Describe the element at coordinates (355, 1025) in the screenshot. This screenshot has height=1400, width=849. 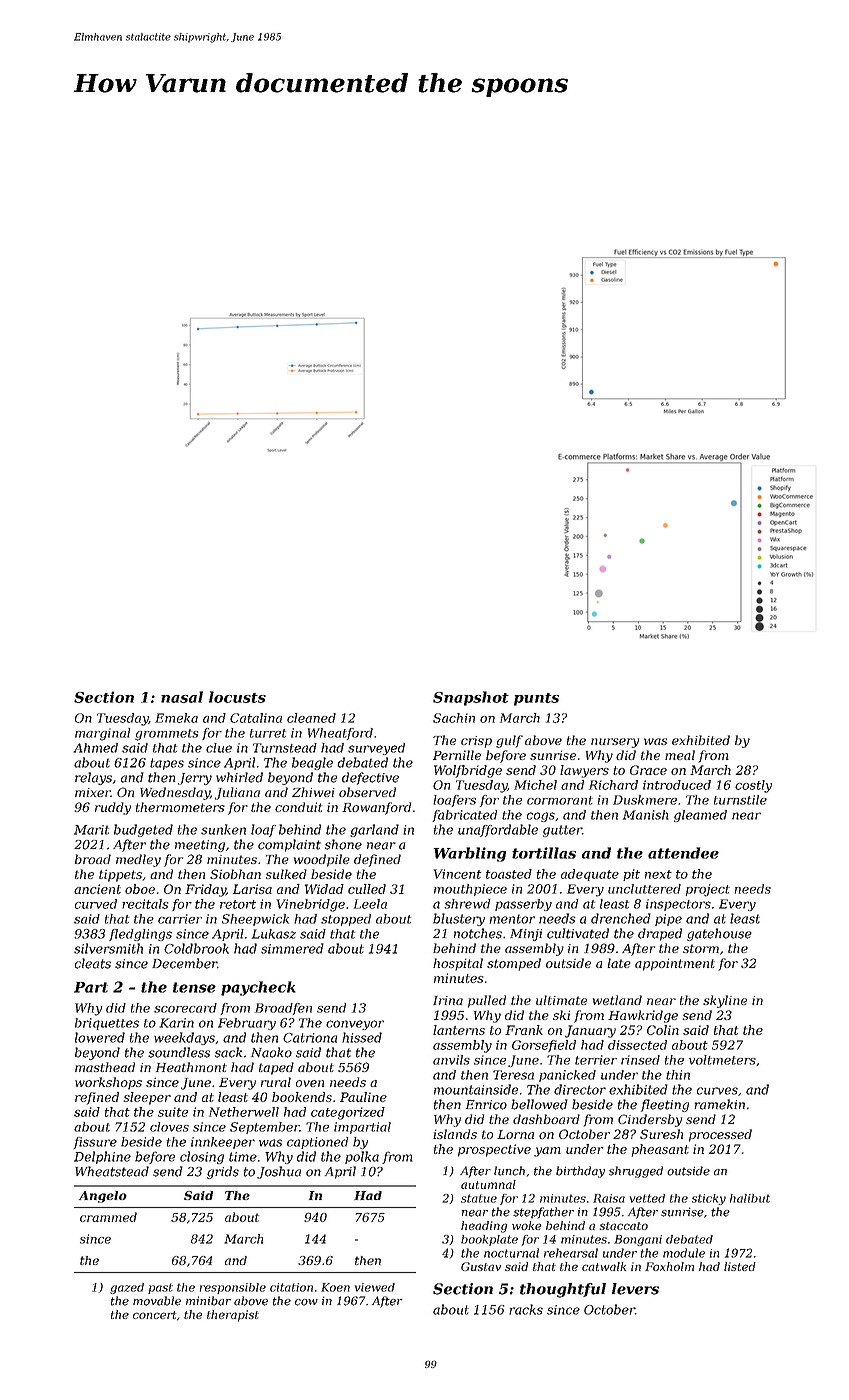
I see `conveyor` at that location.
